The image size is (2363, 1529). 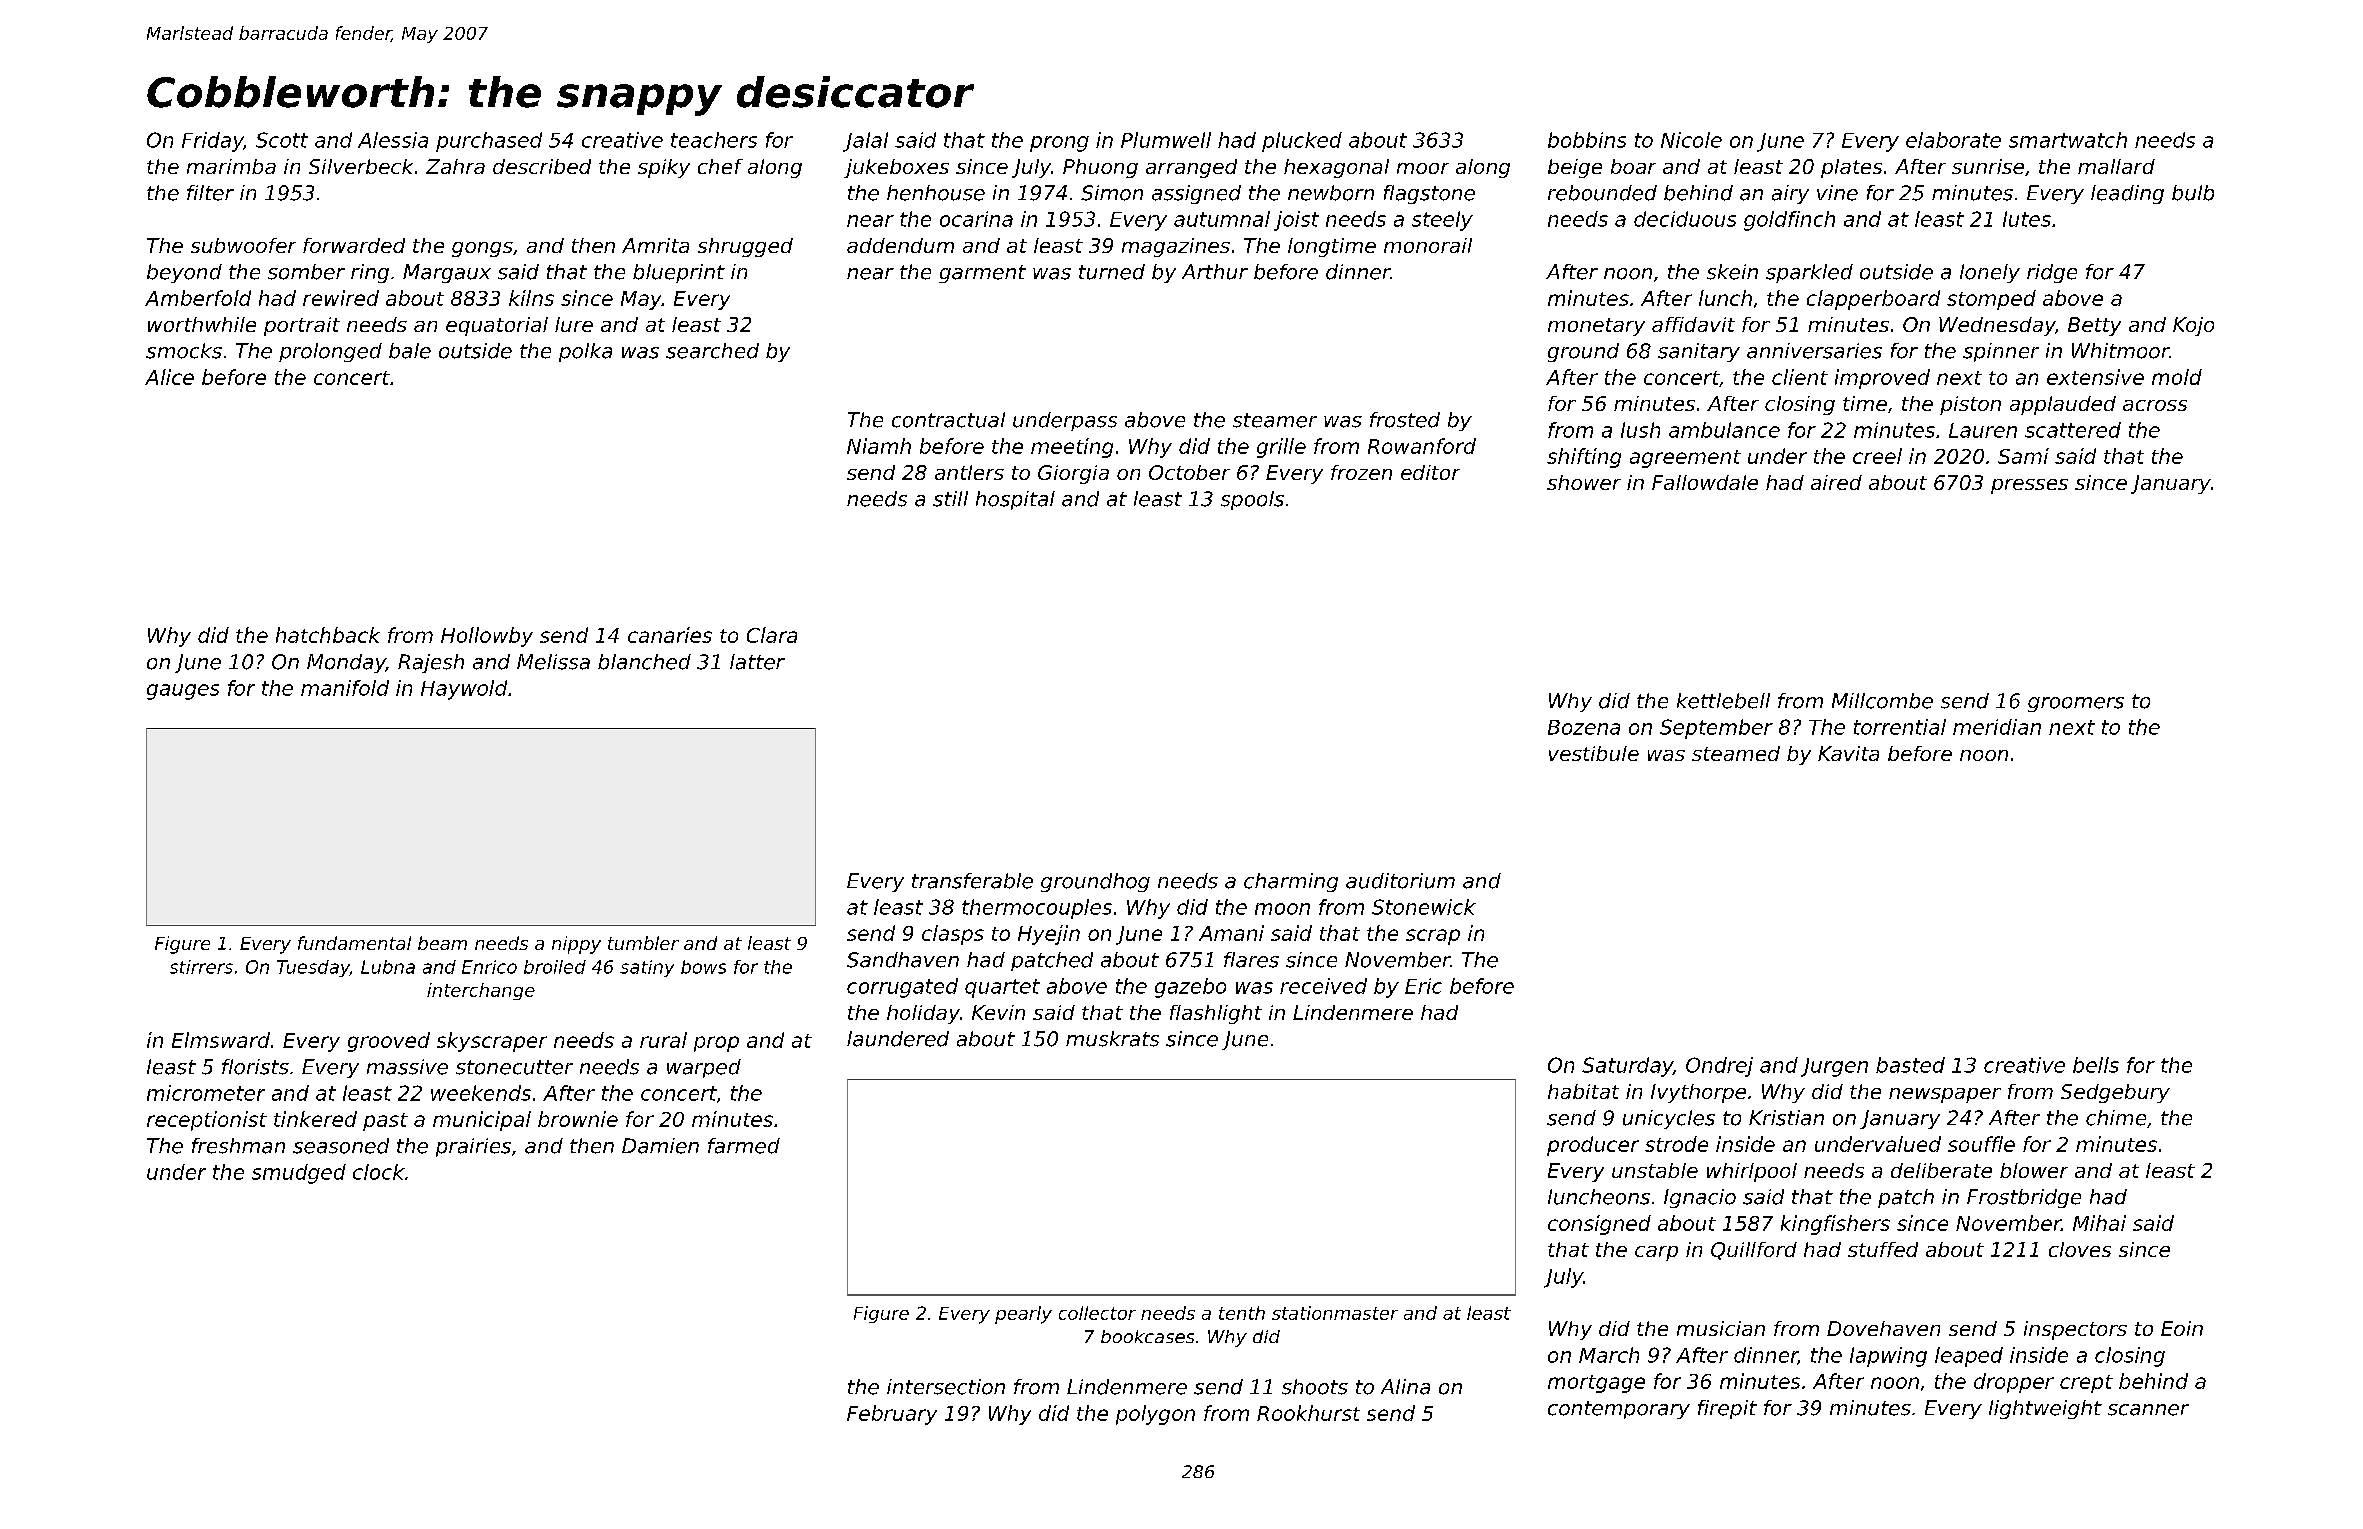 I want to click on bells, so click(x=2096, y=1065).
